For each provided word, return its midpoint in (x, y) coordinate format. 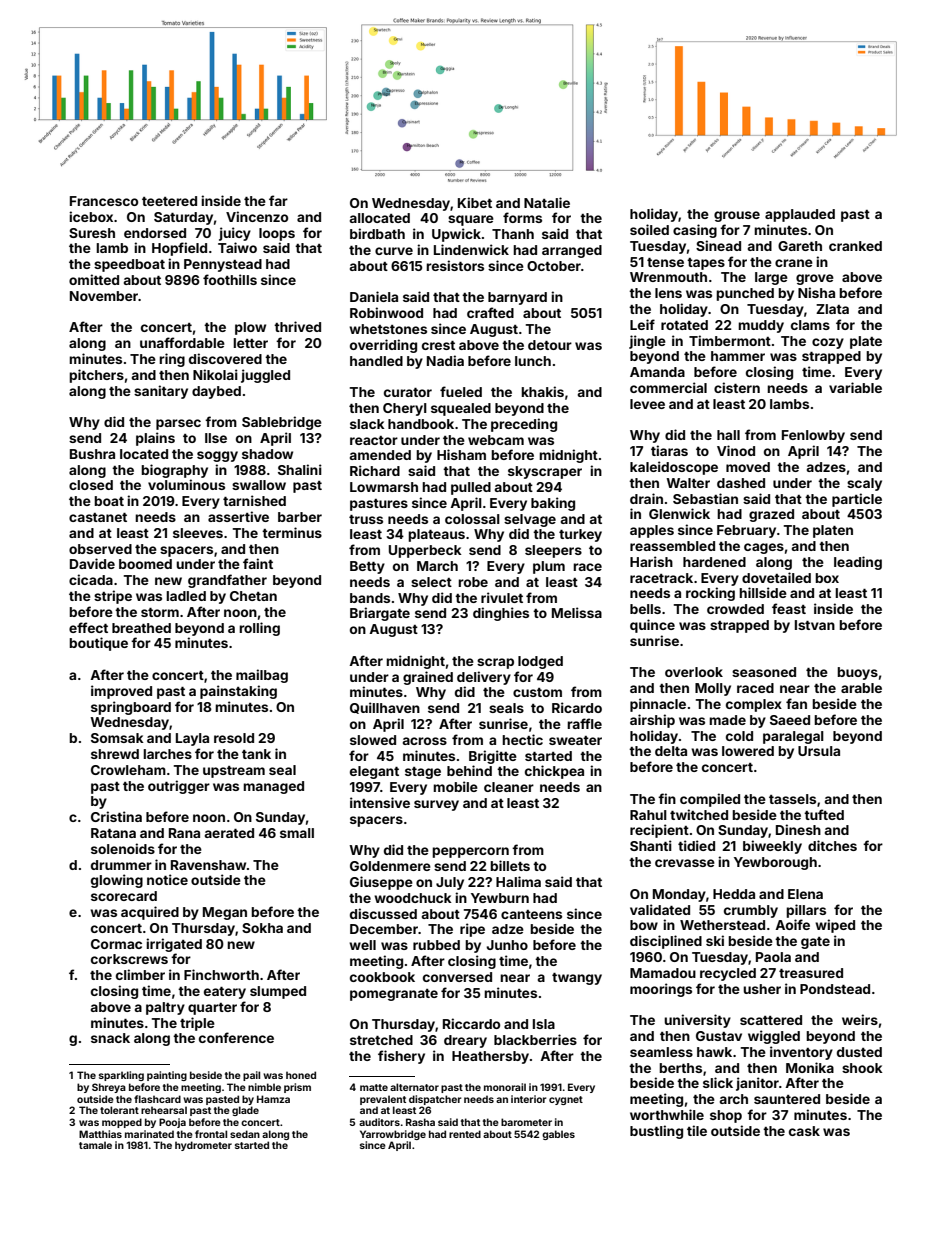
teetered (169, 201)
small (297, 833)
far (278, 200)
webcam (496, 440)
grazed (771, 515)
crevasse (685, 863)
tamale (95, 1145)
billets (510, 865)
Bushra (92, 454)
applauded (800, 215)
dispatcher (435, 1100)
